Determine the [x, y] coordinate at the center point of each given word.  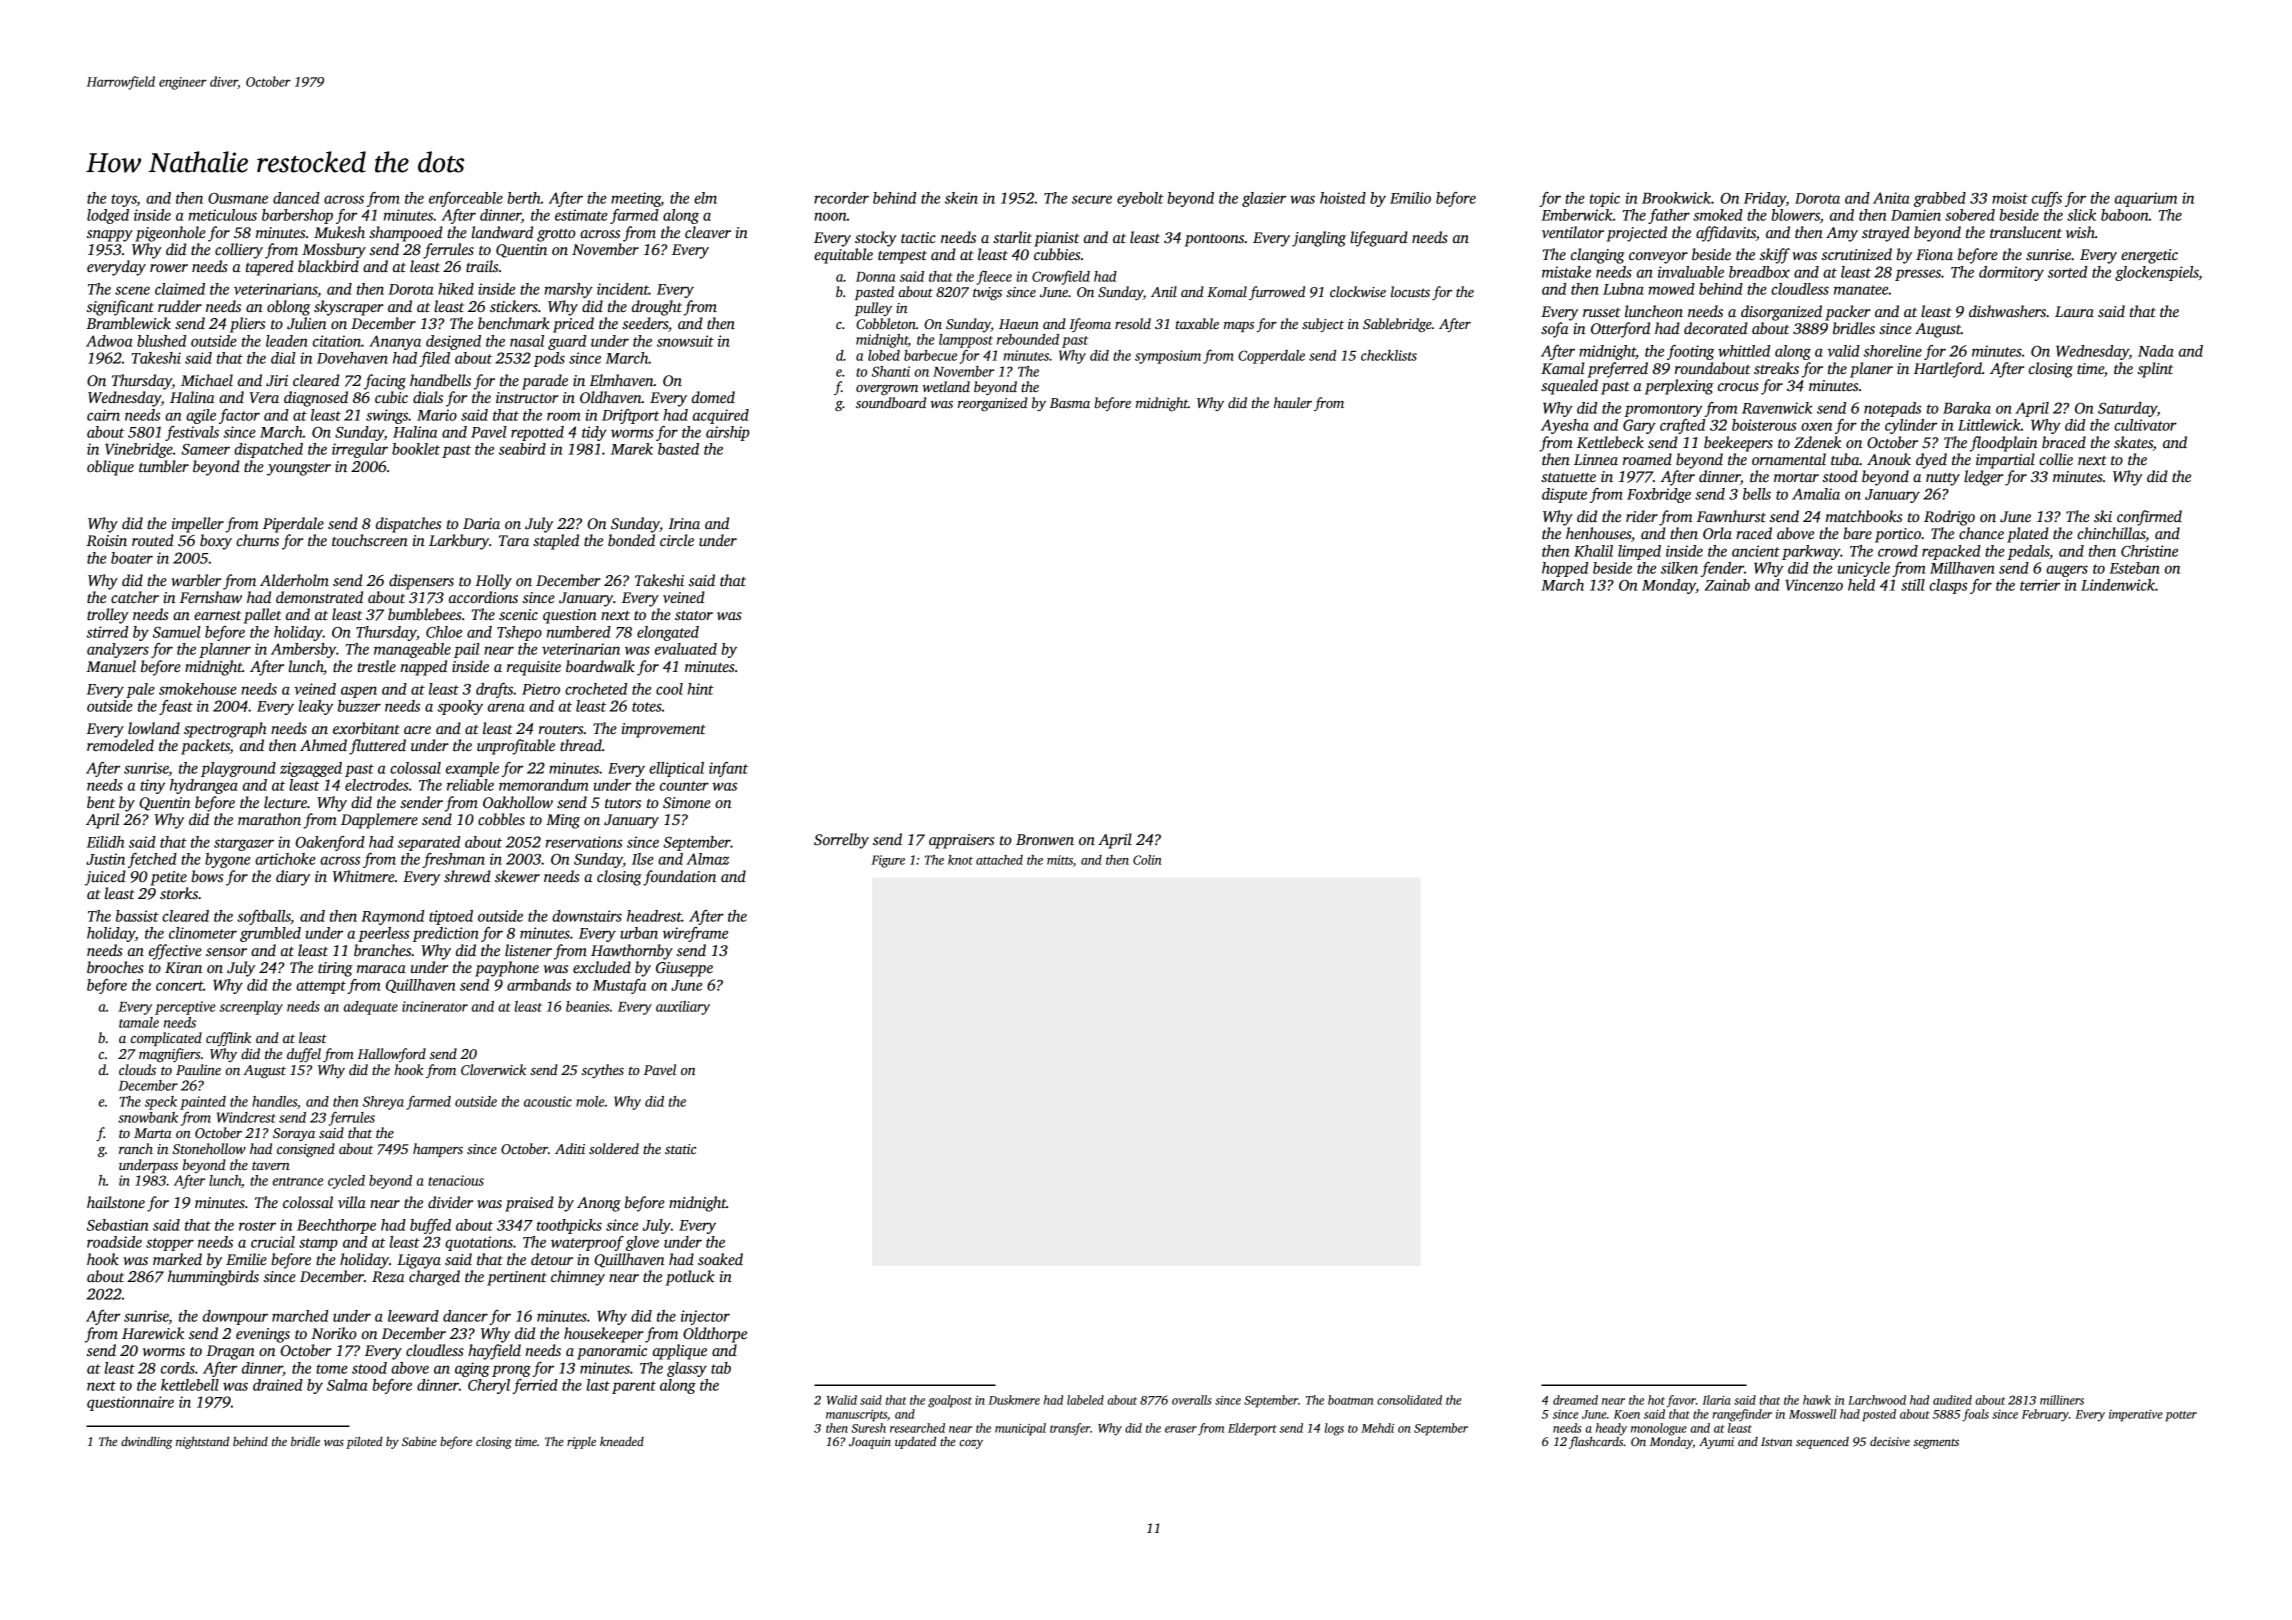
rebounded [1028, 339]
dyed [1931, 461]
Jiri [277, 380]
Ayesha [1565, 426]
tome [332, 1369]
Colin [1147, 860]
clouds [137, 1069]
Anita [1891, 198]
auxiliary [683, 1008]
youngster [299, 469]
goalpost [950, 1401]
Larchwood [1877, 1400]
